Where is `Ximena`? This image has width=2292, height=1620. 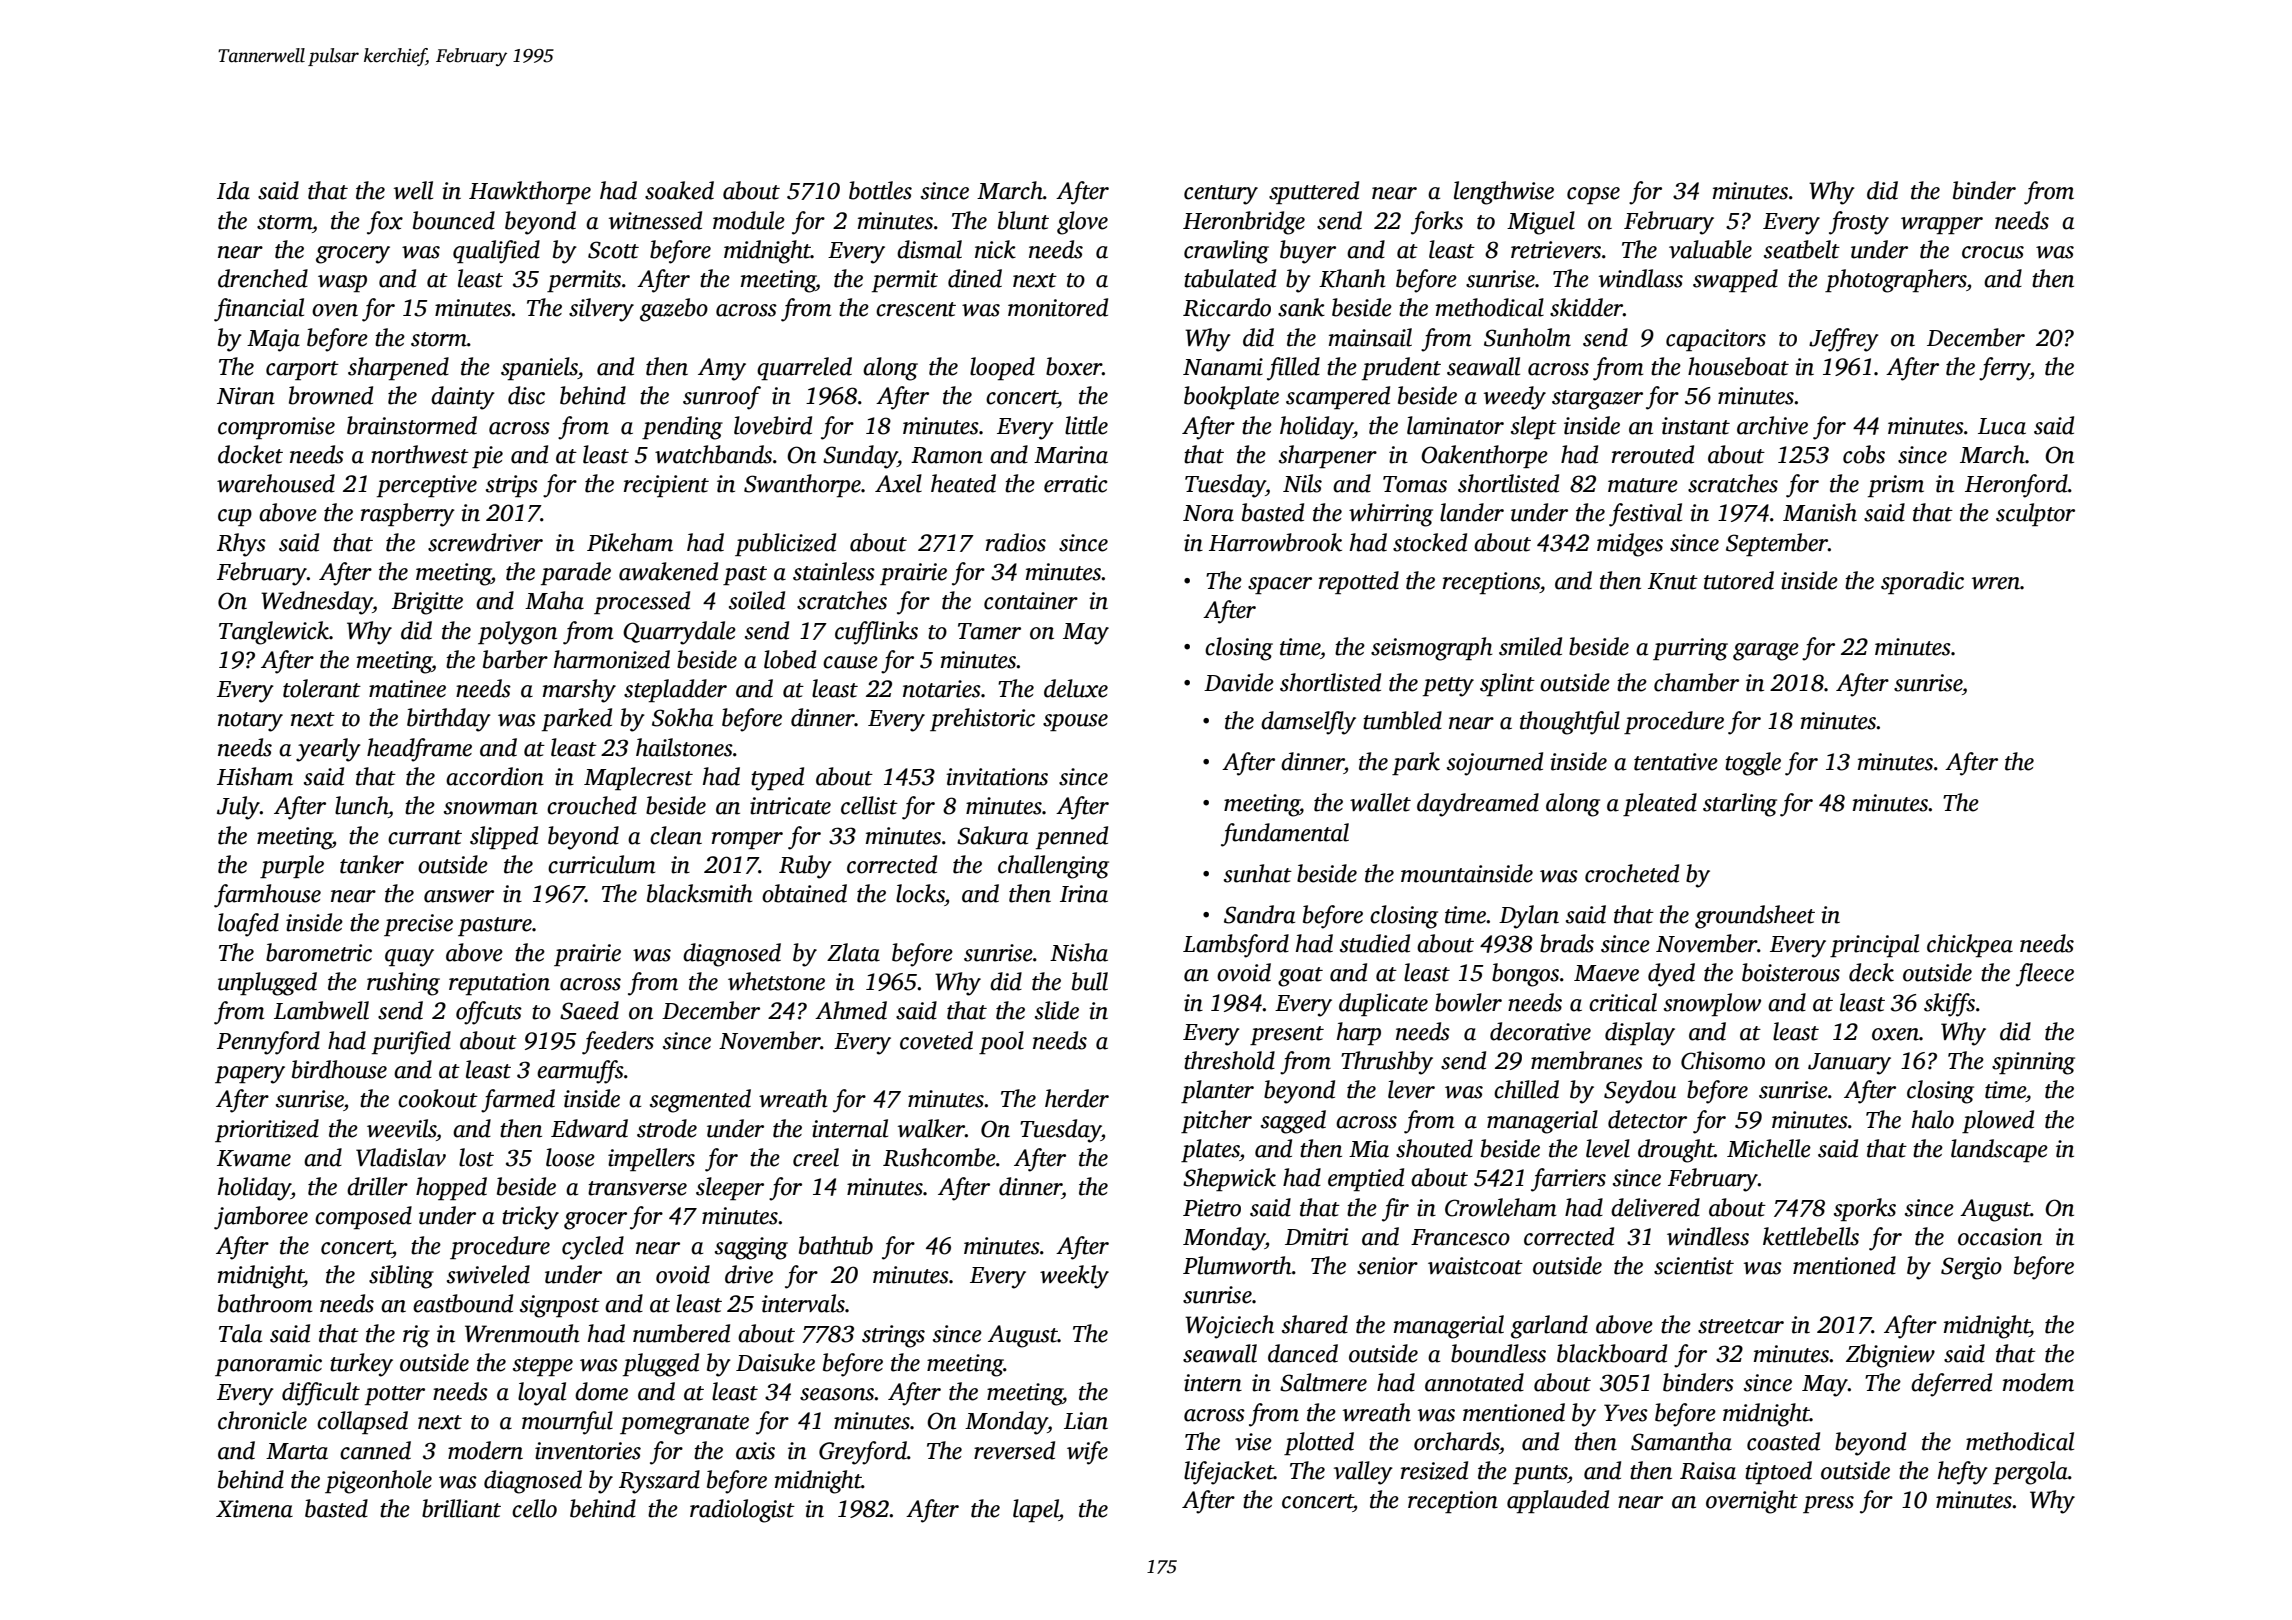
Ximena is located at coordinates (254, 1509).
